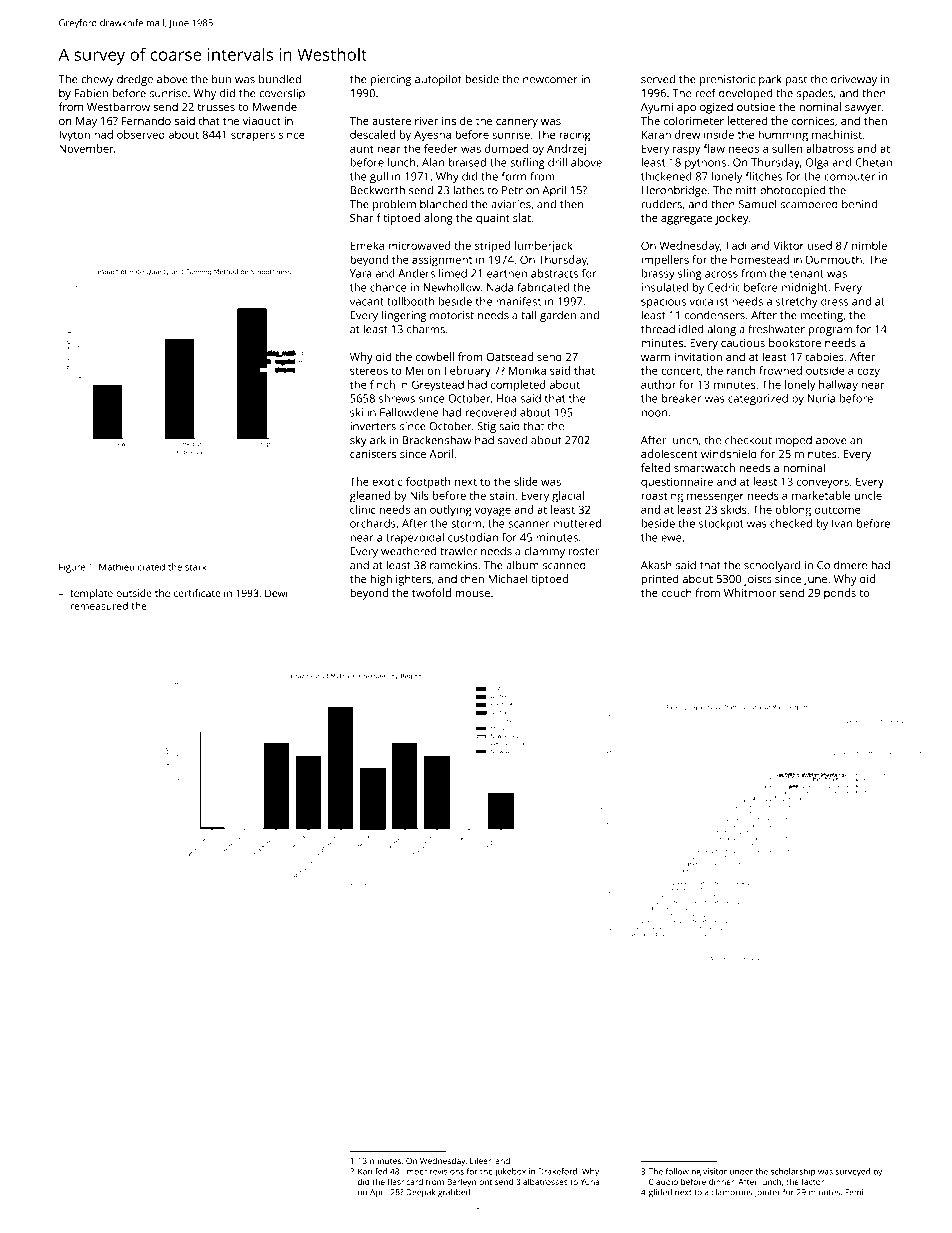 This screenshot has height=1233, width=952. Describe the element at coordinates (365, 1171) in the screenshot. I see `Kari` at that location.
